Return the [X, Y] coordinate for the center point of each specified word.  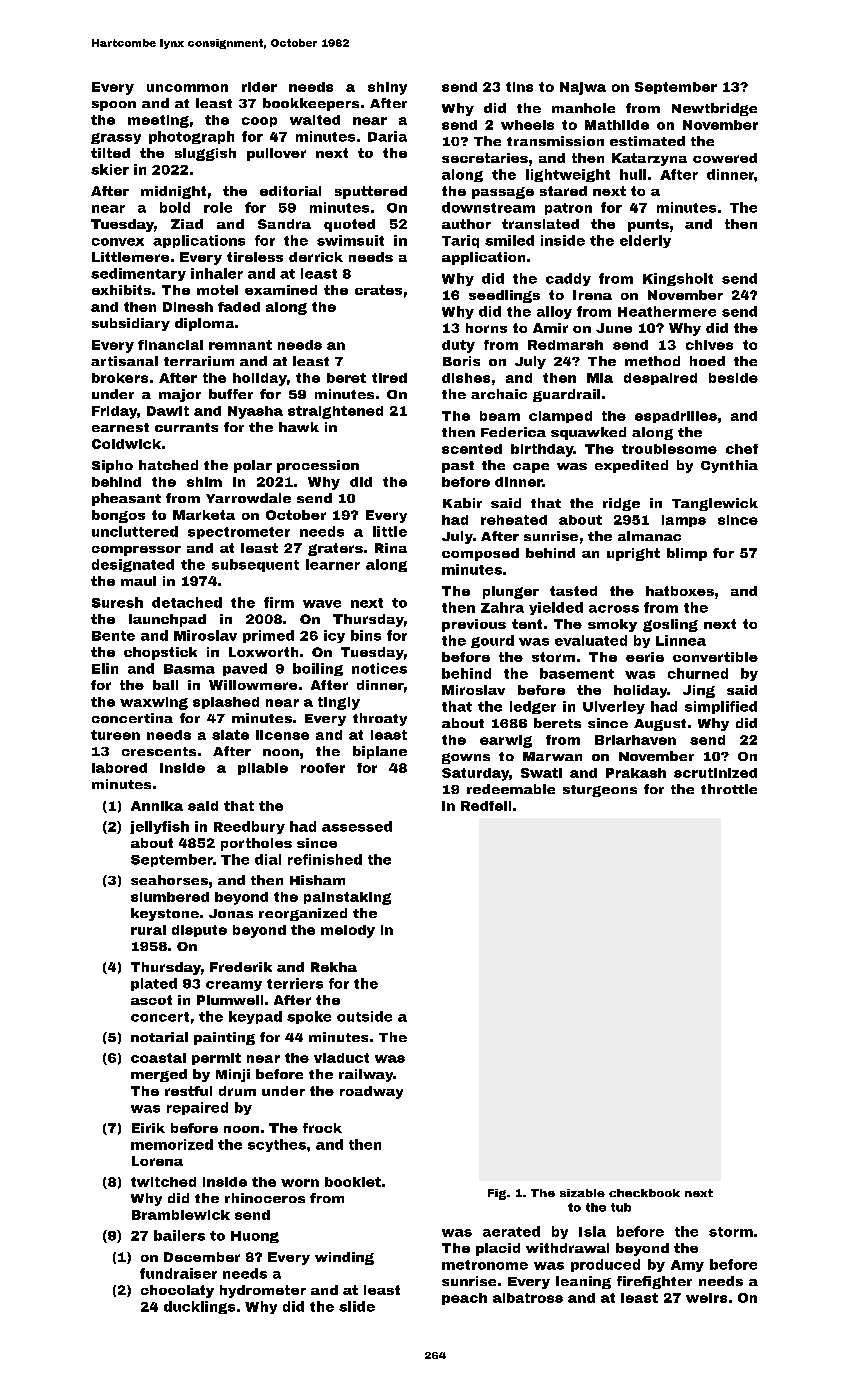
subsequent [255, 565]
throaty [380, 719]
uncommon [187, 88]
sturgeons [600, 791]
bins [366, 635]
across [614, 609]
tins [519, 87]
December [202, 1257]
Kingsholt [678, 279]
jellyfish [159, 827]
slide [357, 1306]
